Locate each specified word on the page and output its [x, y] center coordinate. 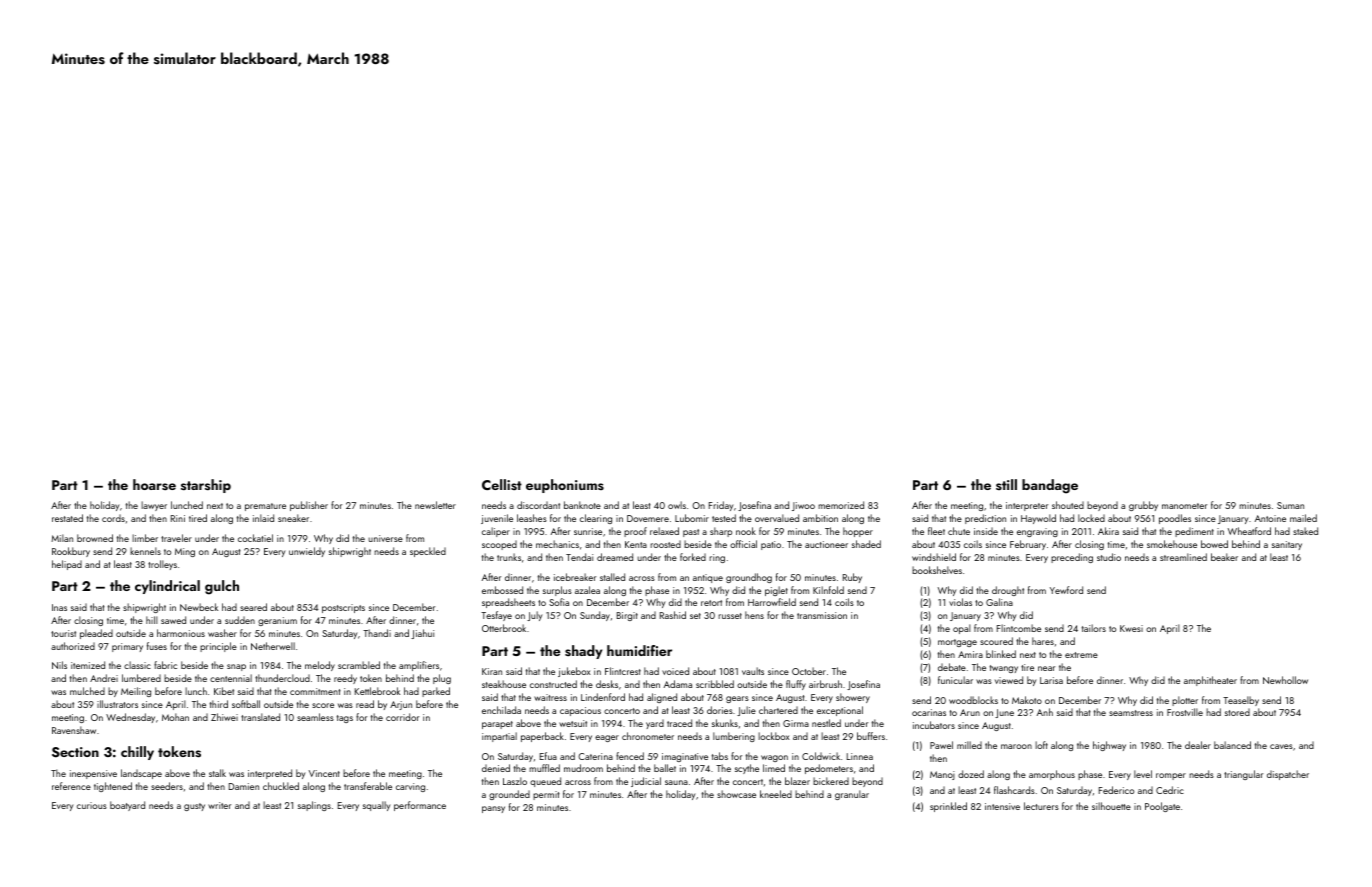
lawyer [154, 506]
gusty [194, 807]
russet [730, 616]
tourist [63, 633]
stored [1237, 712]
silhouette [1111, 806]
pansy [493, 809]
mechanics [557, 544]
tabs [720, 756]
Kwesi [1131, 628]
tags [345, 719]
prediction [985, 519]
